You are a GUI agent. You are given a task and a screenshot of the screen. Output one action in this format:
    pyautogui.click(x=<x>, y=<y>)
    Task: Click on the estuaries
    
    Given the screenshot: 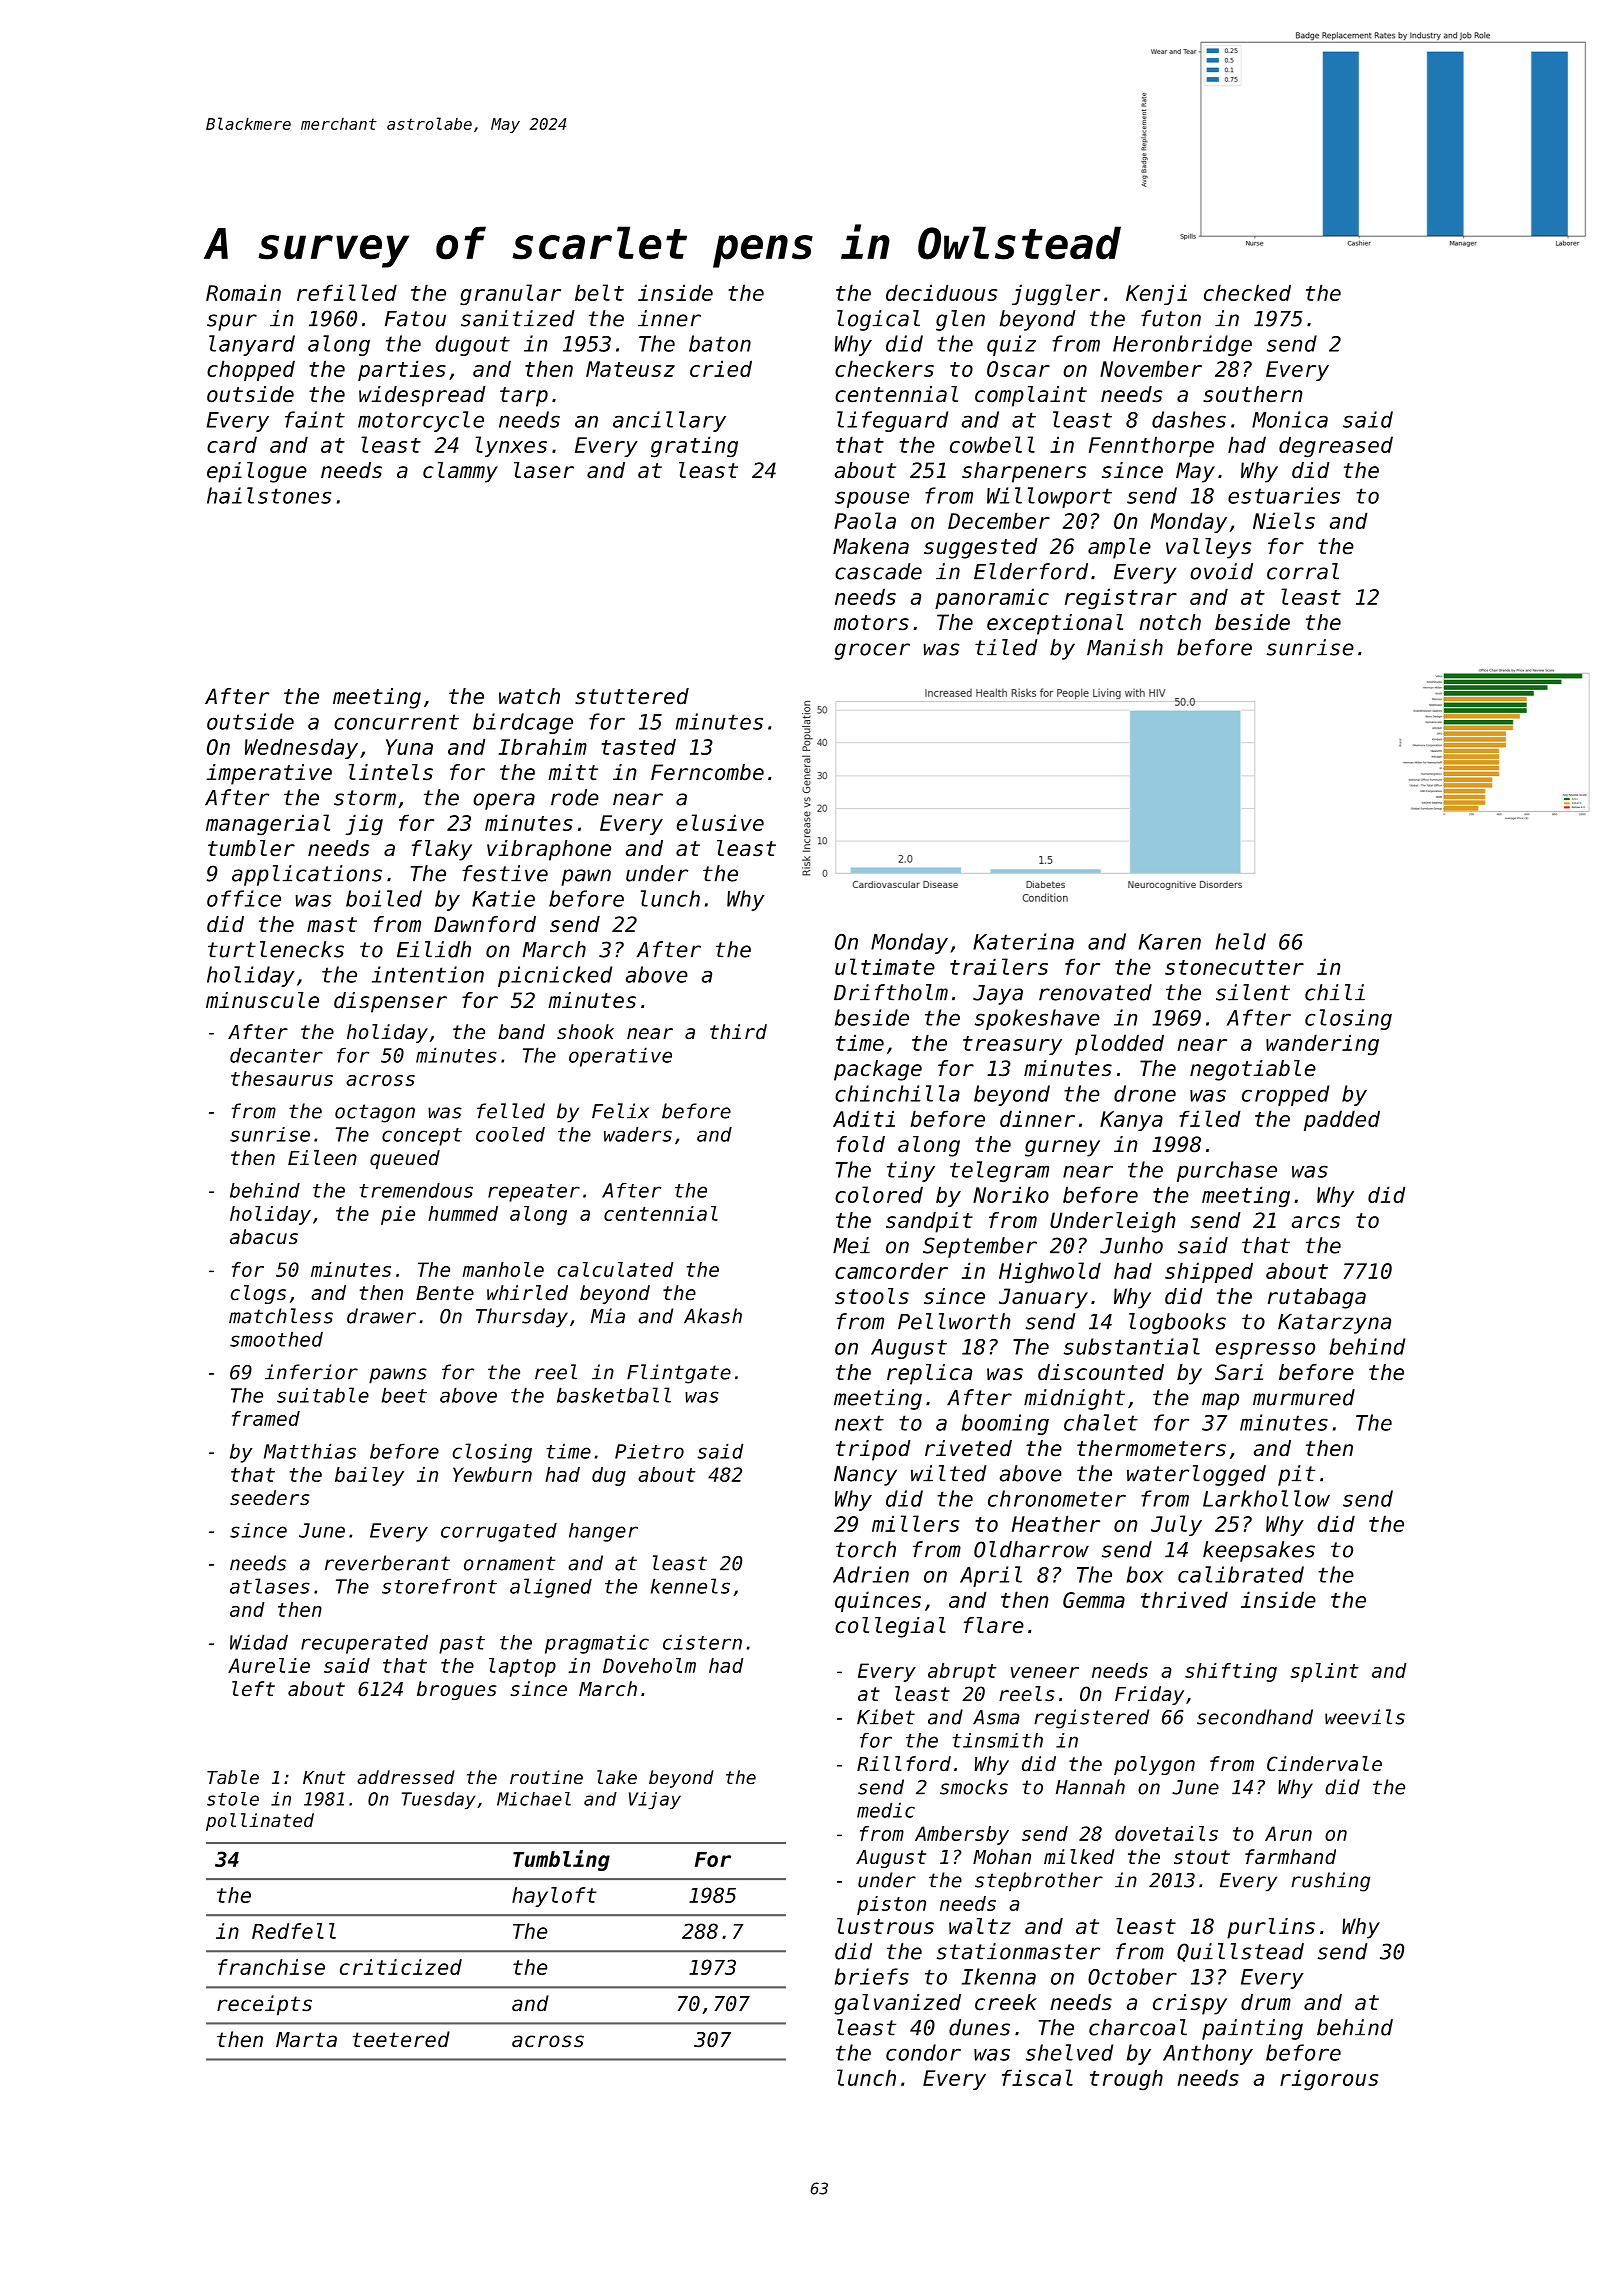 What is the action you would take?
    pyautogui.click(x=1284, y=495)
